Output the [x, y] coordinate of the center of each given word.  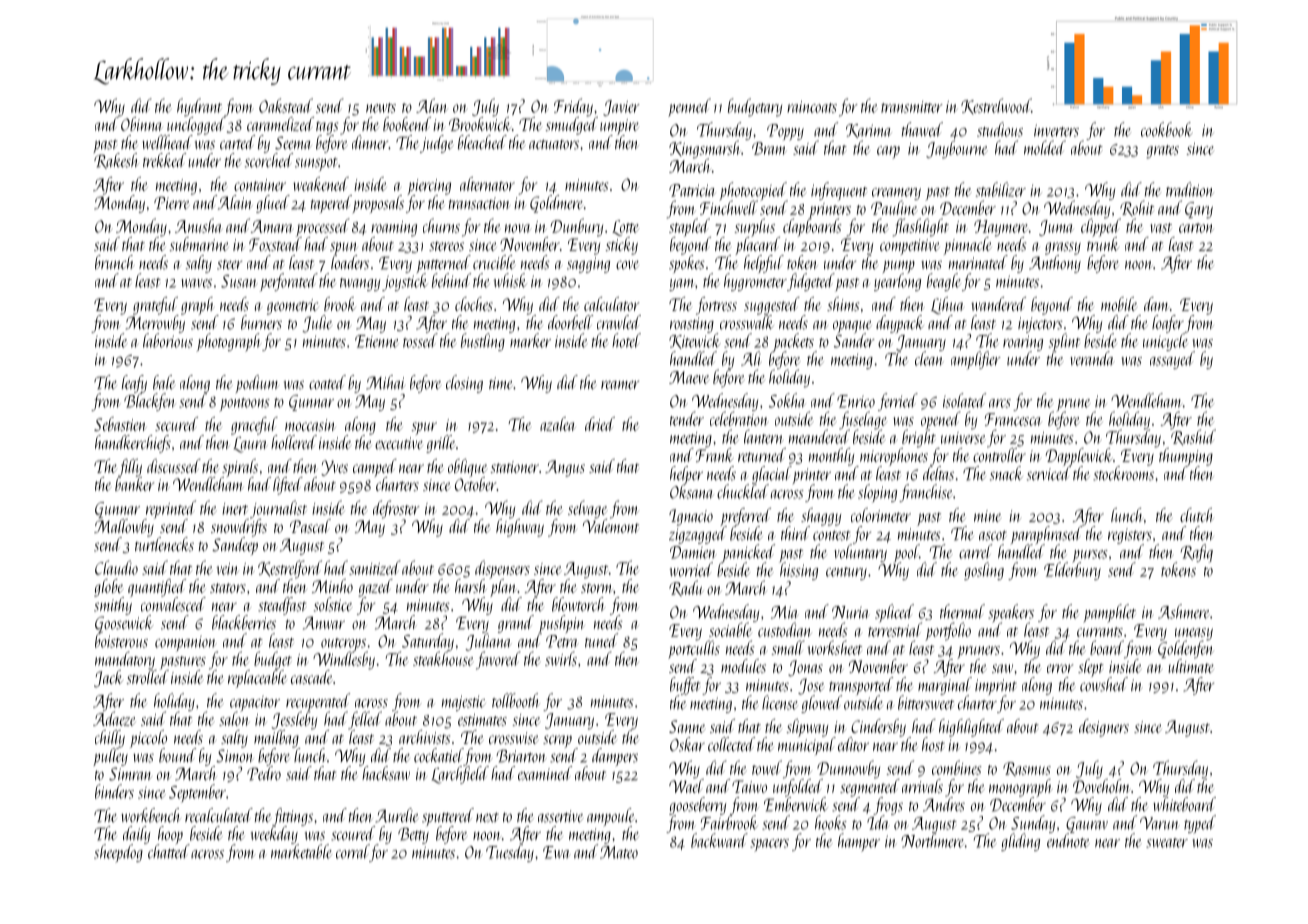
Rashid [1193, 437]
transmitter [912, 107]
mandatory [125, 660]
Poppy [785, 132]
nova [518, 228]
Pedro [264, 773]
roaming [394, 229]
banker [134, 484]
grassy [1063, 248]
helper [686, 475]
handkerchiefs [133, 444]
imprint [996, 687]
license [780, 702]
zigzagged [698, 535]
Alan [432, 105]
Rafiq [1197, 553]
